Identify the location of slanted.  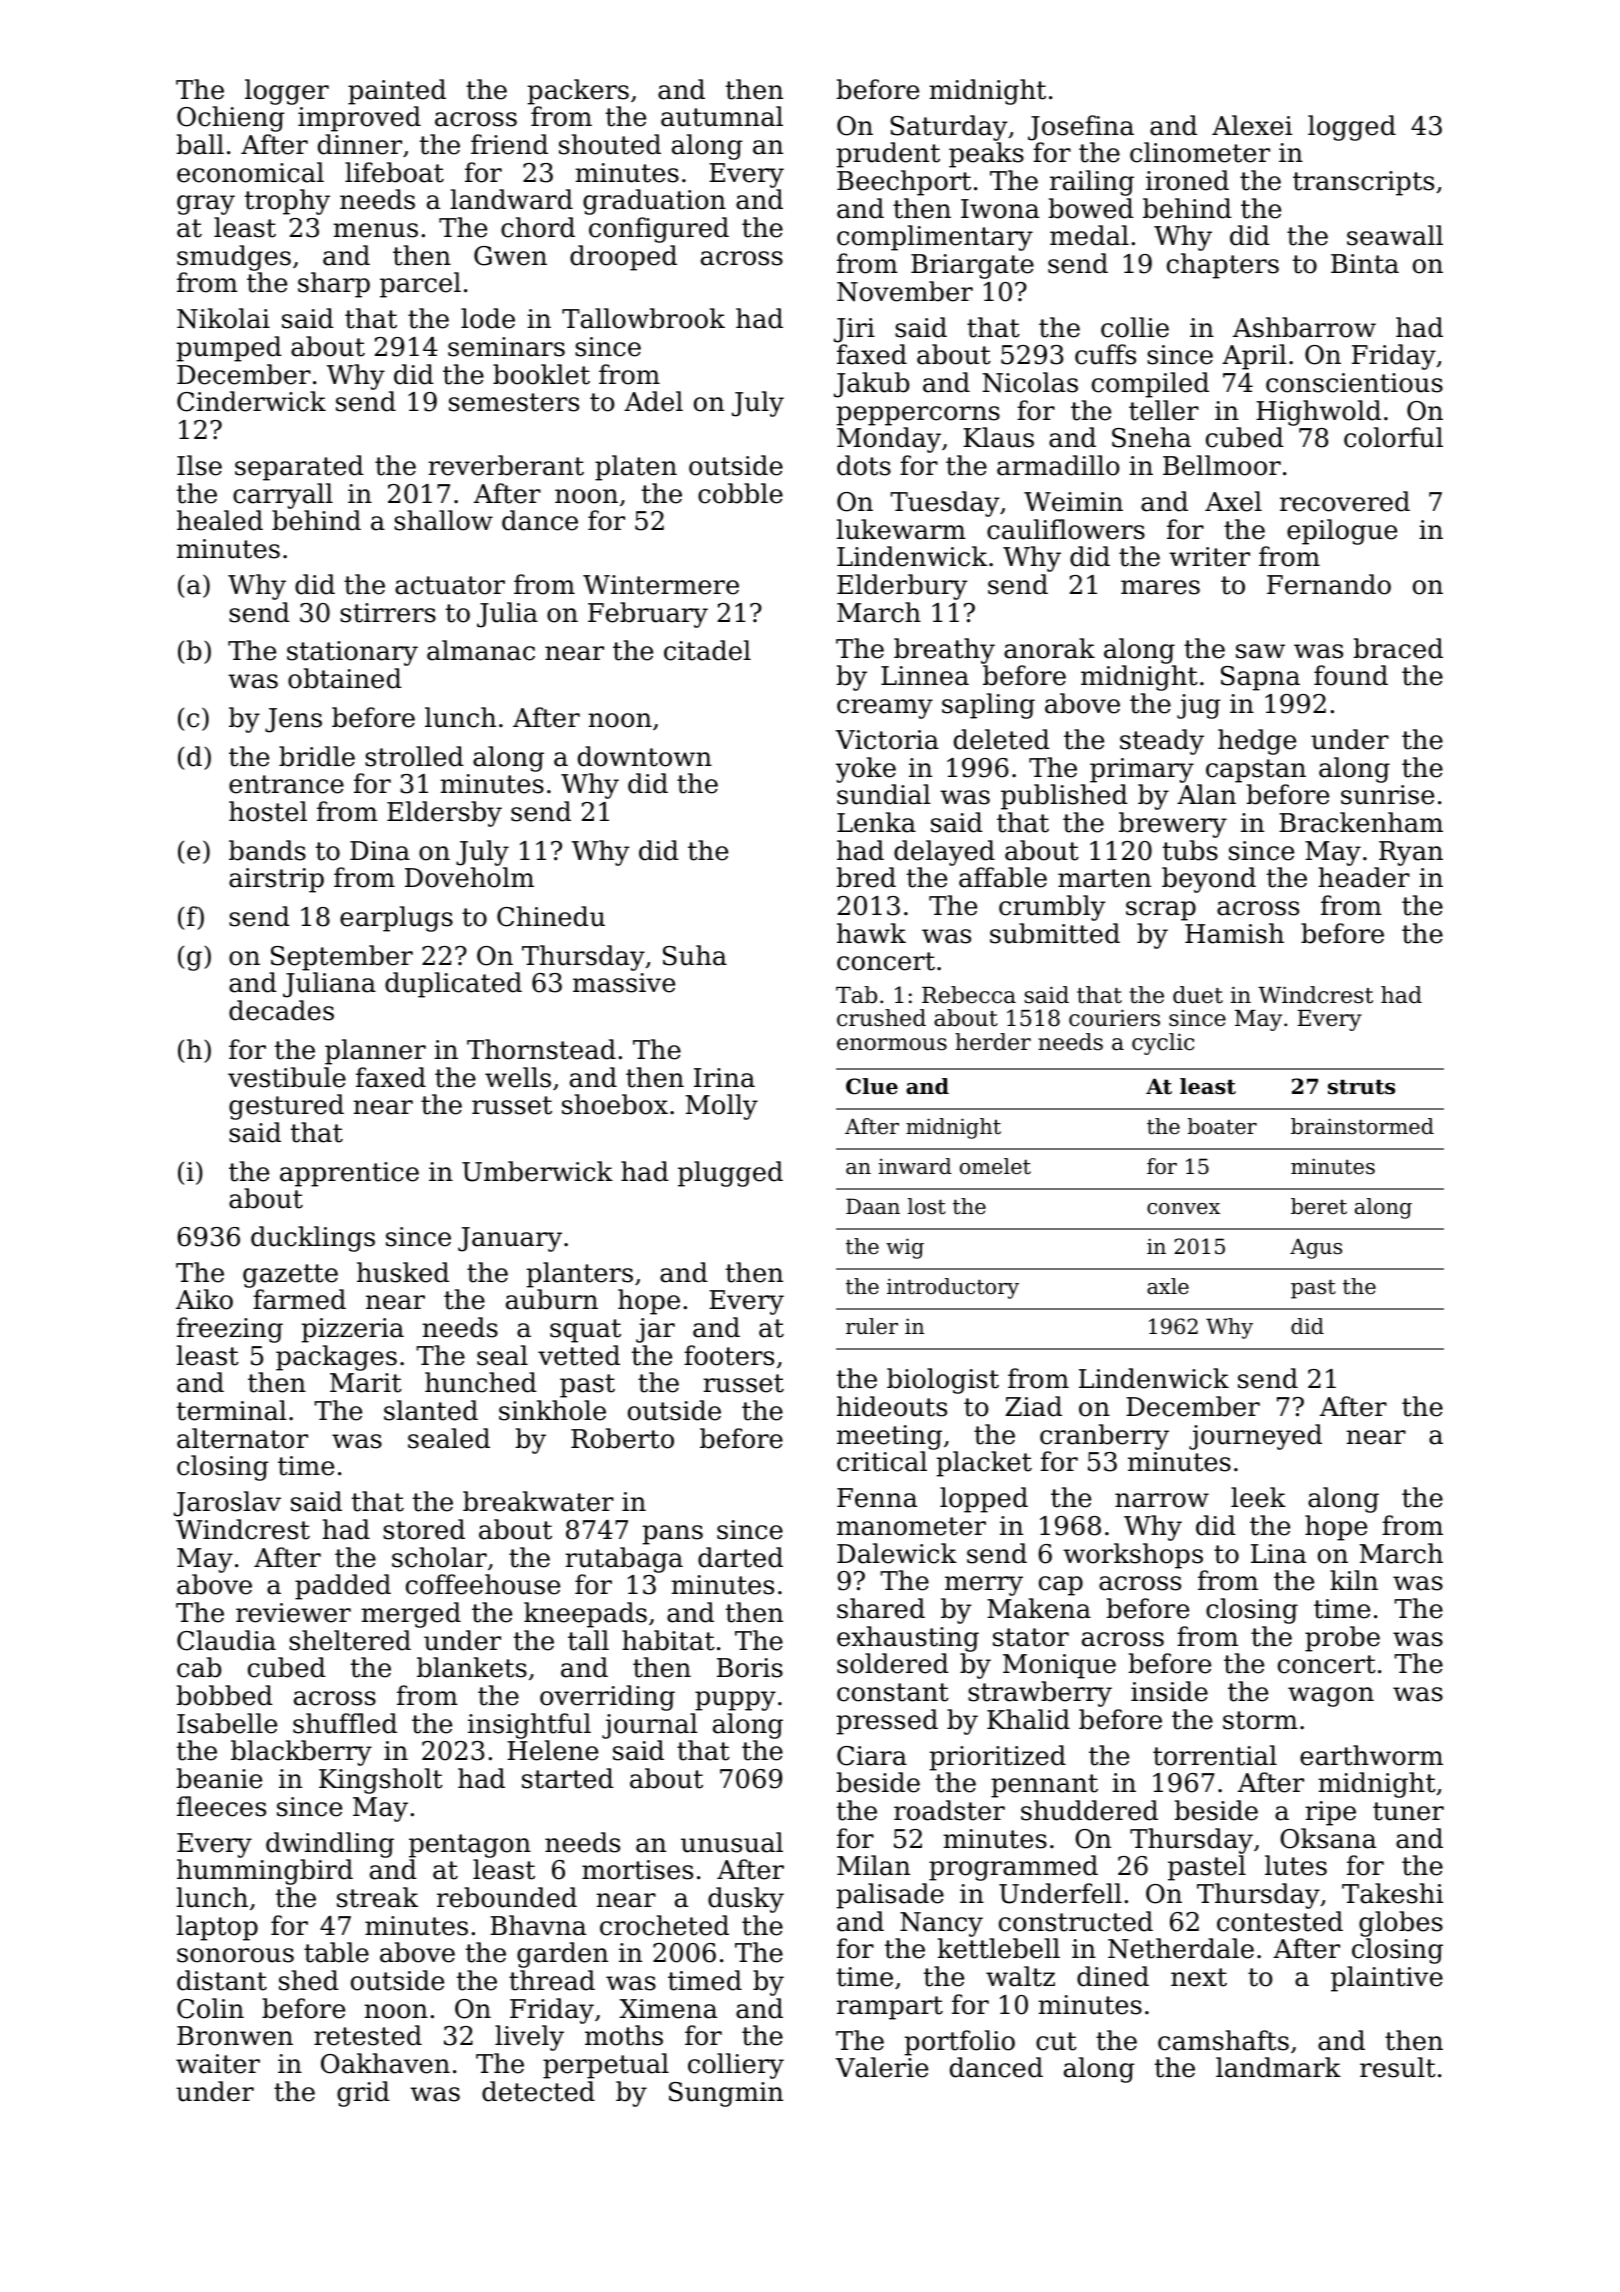
(431, 1410).
